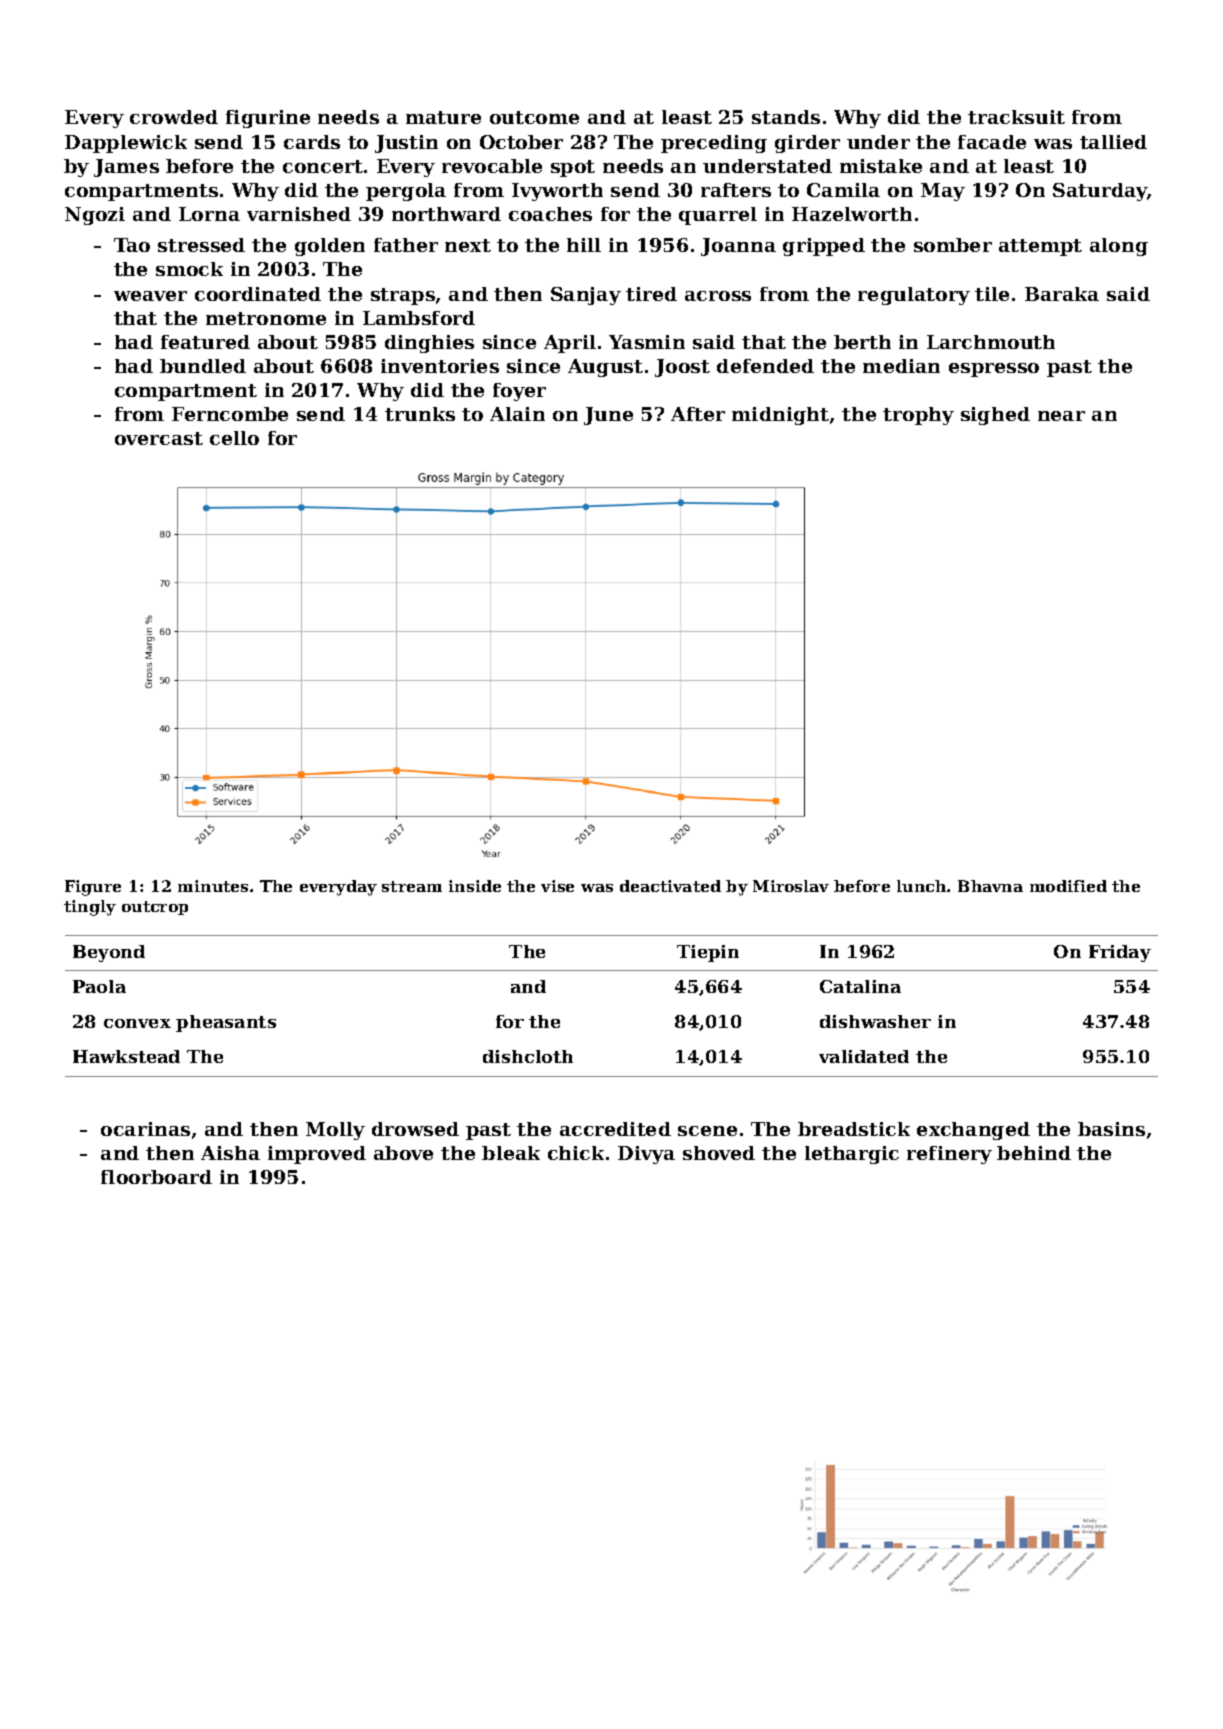 The image size is (1223, 1729). What do you see at coordinates (205, 342) in the document?
I see `featured` at bounding box center [205, 342].
